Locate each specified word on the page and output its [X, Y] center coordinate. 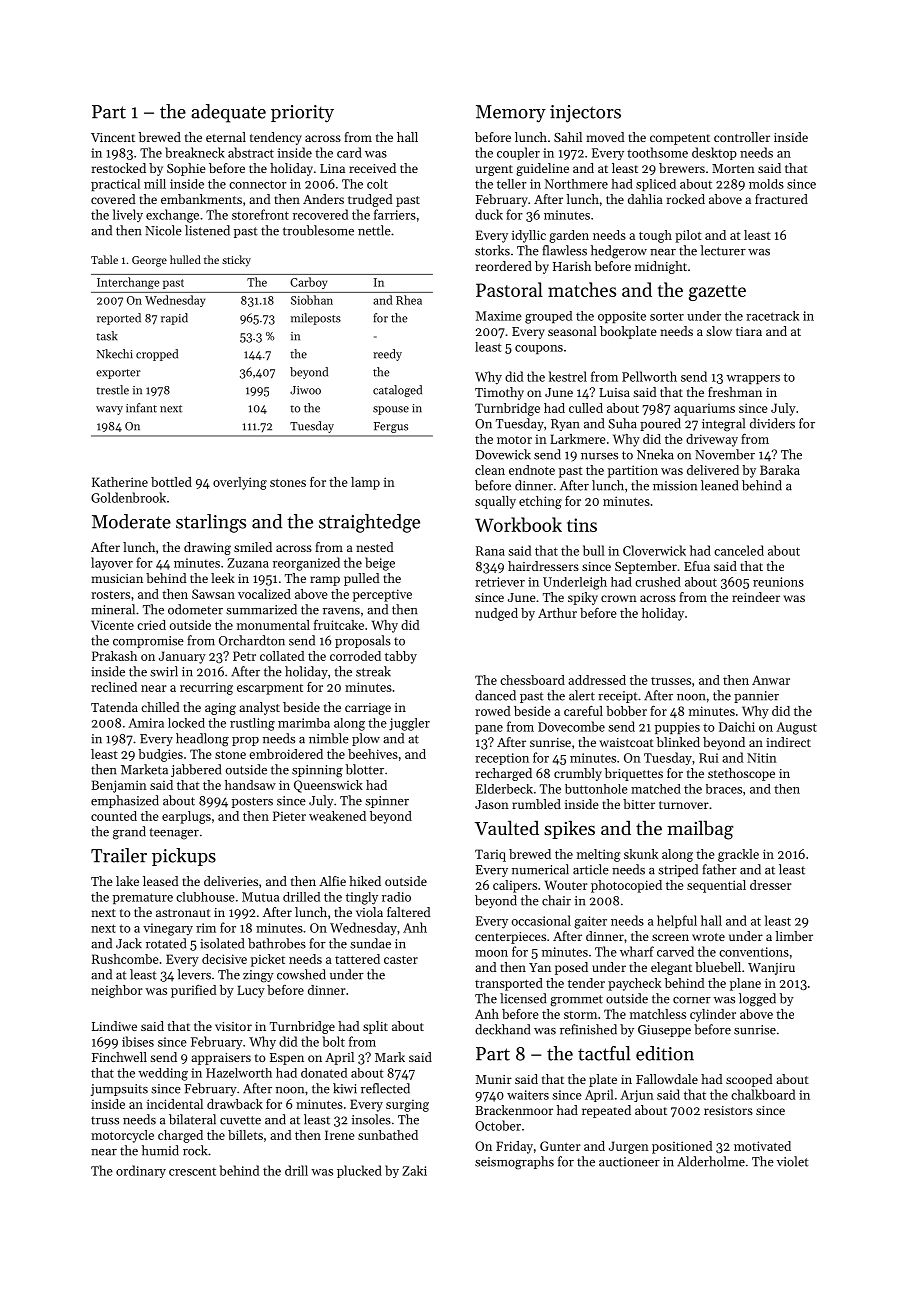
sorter [667, 316]
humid [160, 1150]
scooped [749, 1080]
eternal [226, 137]
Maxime [499, 316]
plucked [359, 1171]
